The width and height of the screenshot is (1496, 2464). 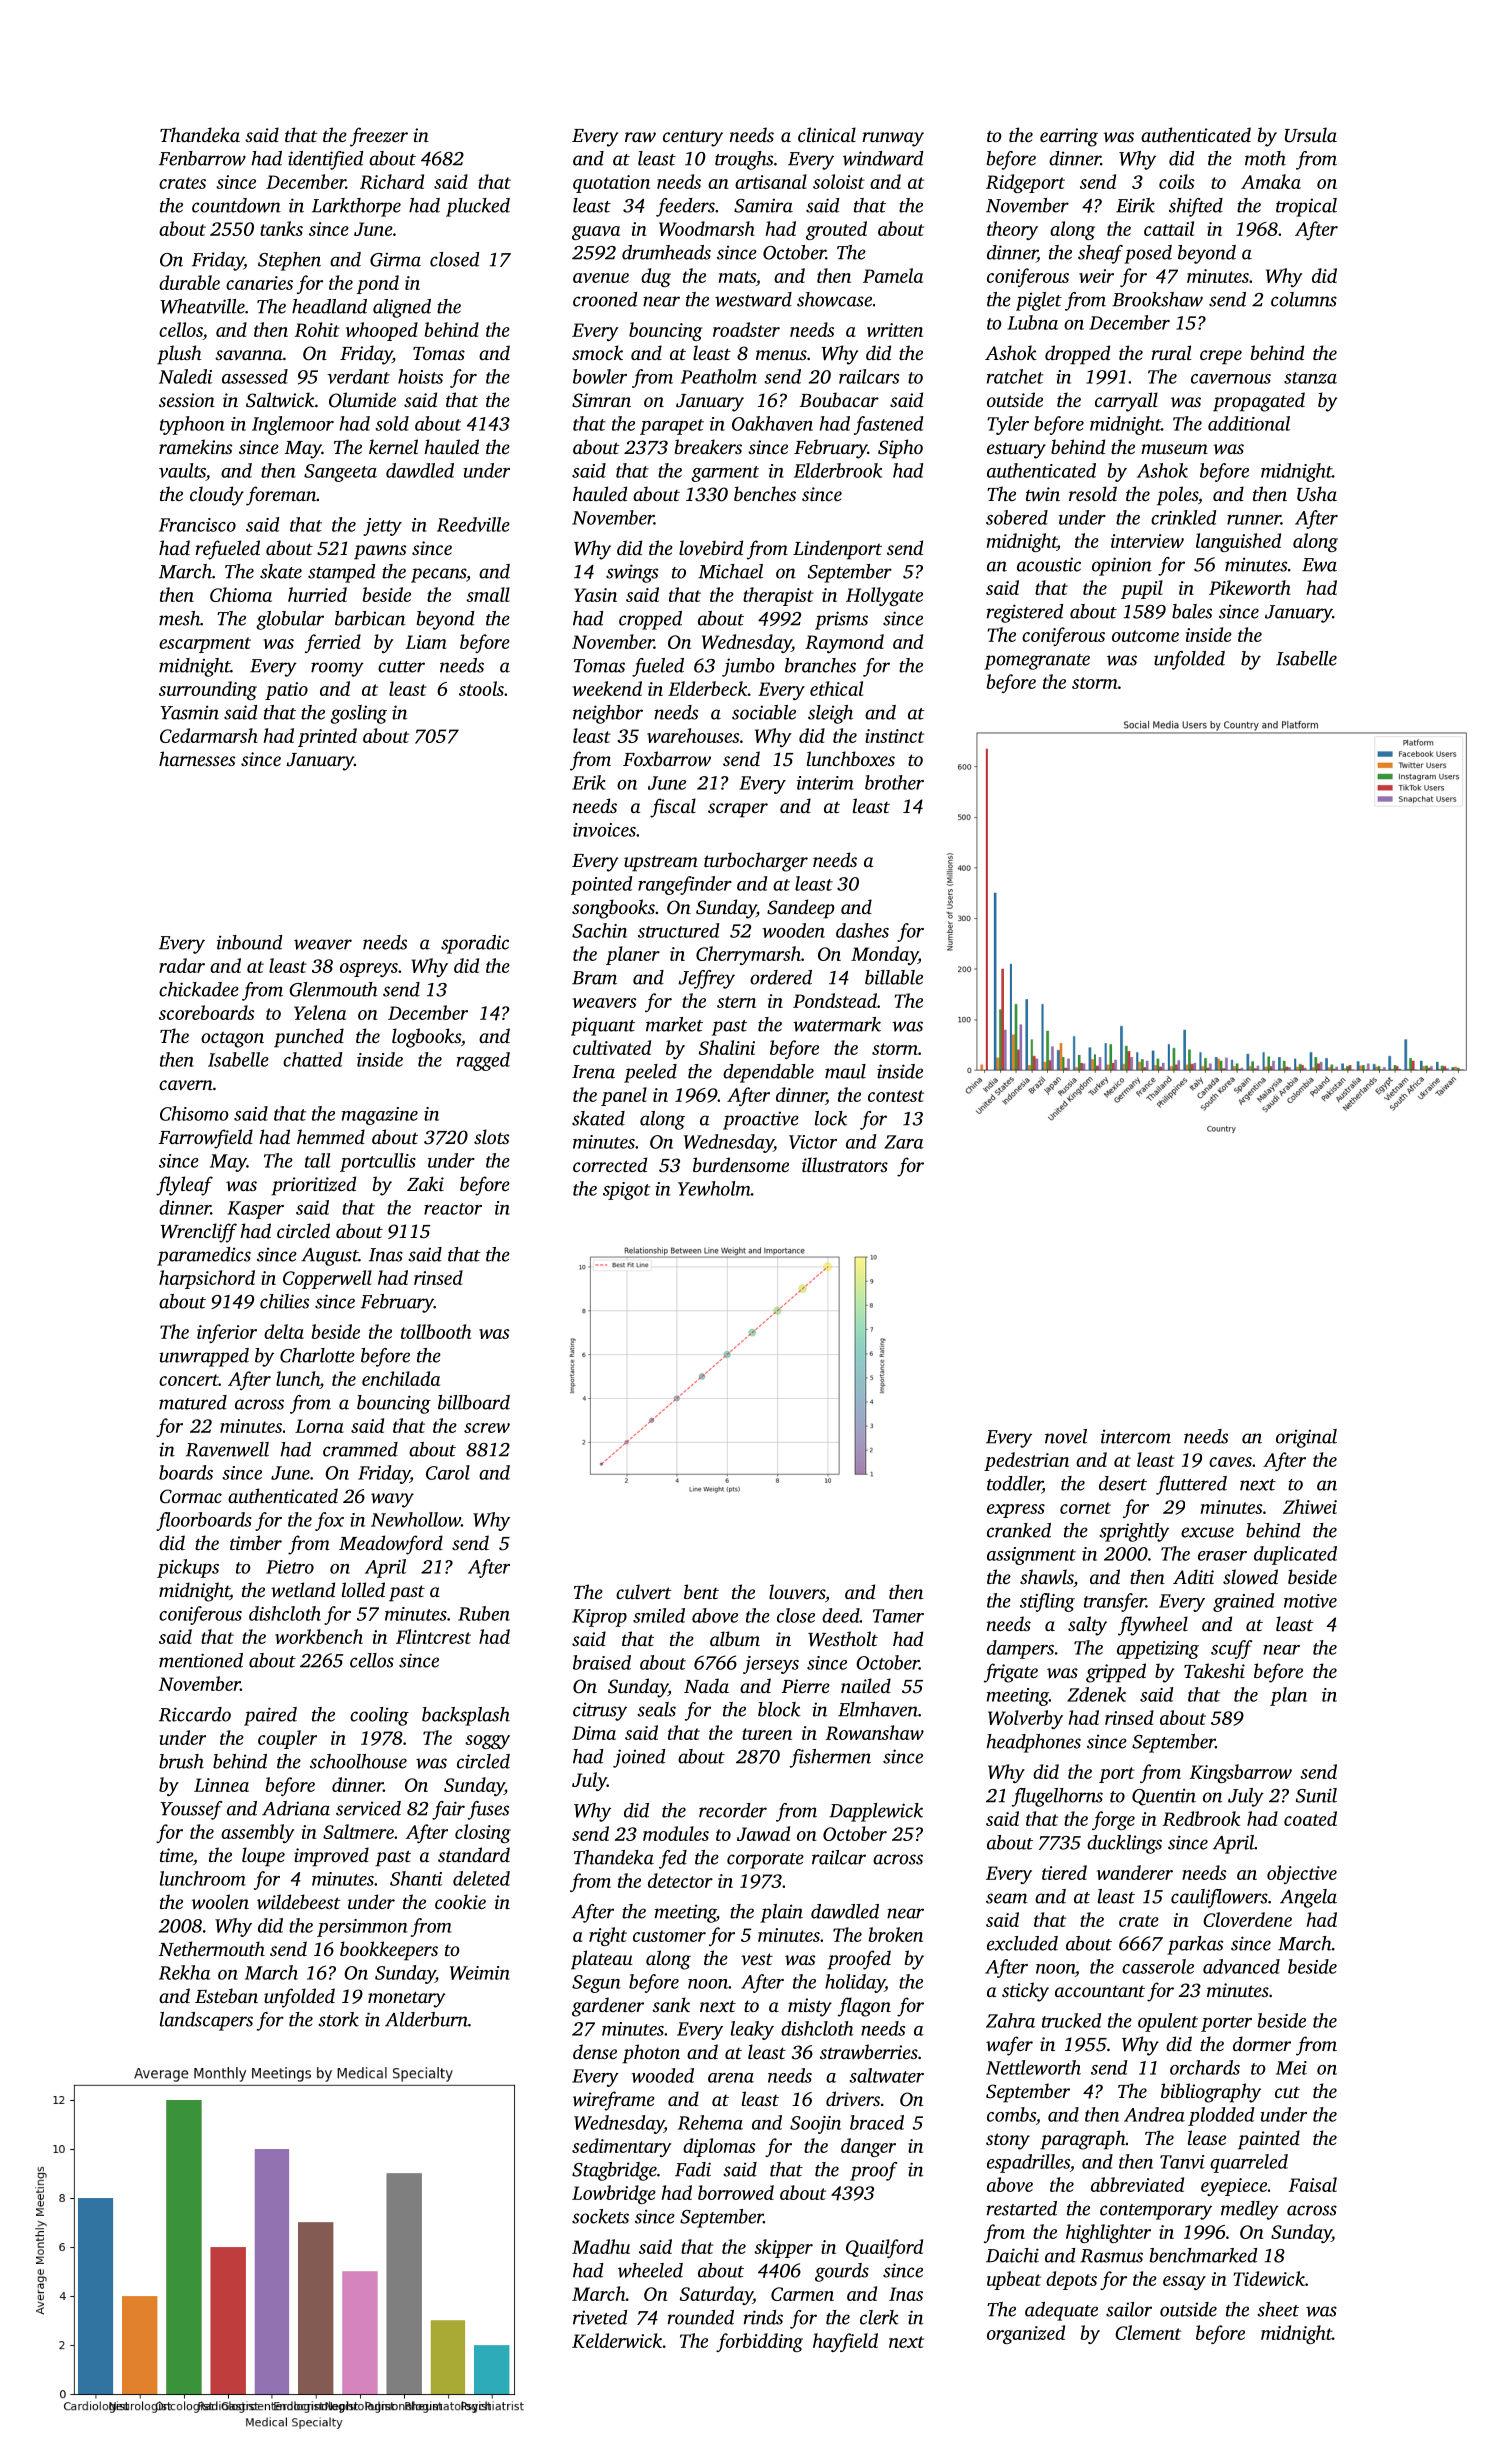 What do you see at coordinates (1250, 587) in the screenshot?
I see `Pikeworth` at bounding box center [1250, 587].
